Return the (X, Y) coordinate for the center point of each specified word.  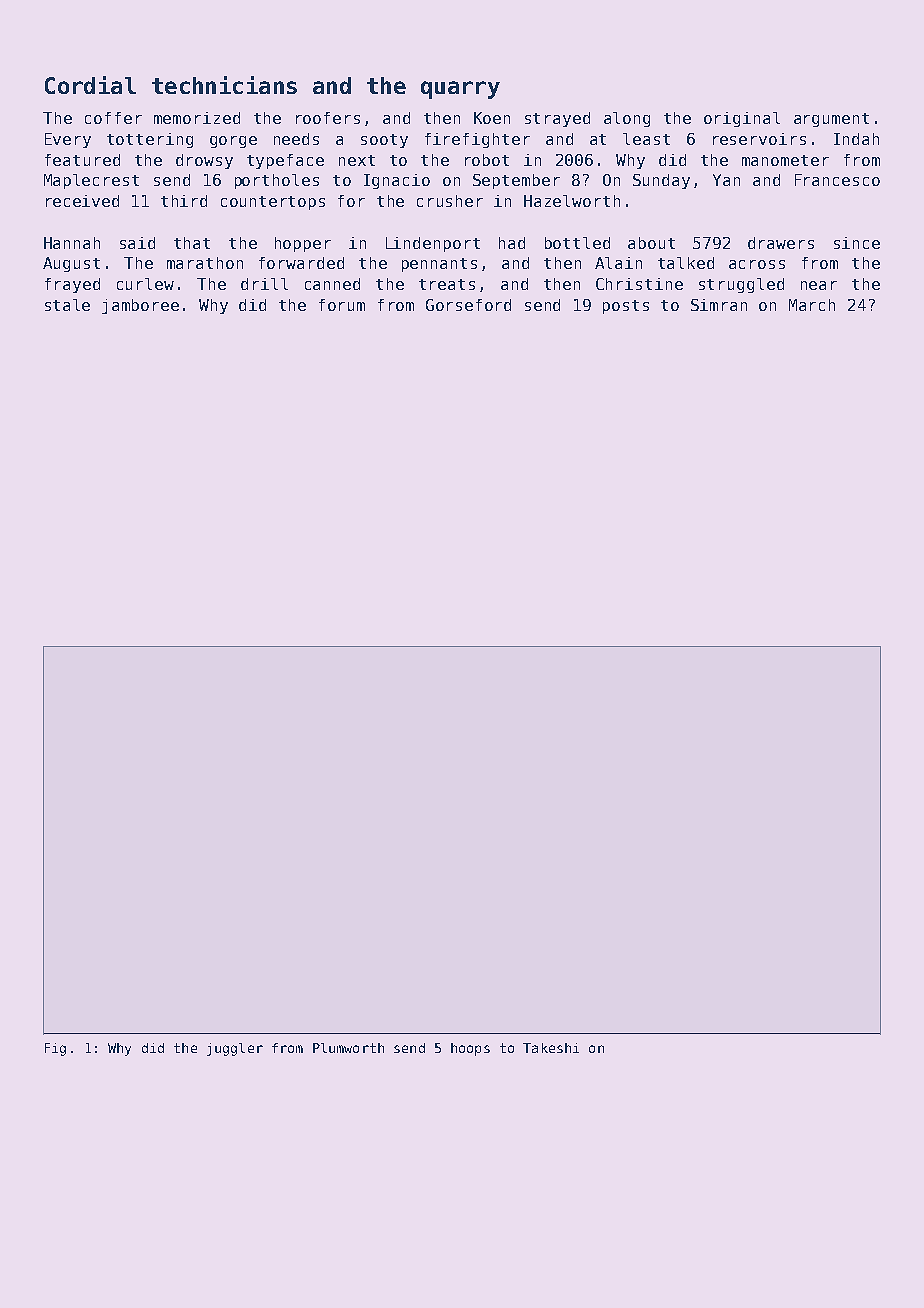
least (646, 139)
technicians (224, 85)
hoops (470, 1049)
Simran (719, 305)
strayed (557, 119)
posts (626, 307)
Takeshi (551, 1048)
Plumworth (348, 1048)
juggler (235, 1049)
